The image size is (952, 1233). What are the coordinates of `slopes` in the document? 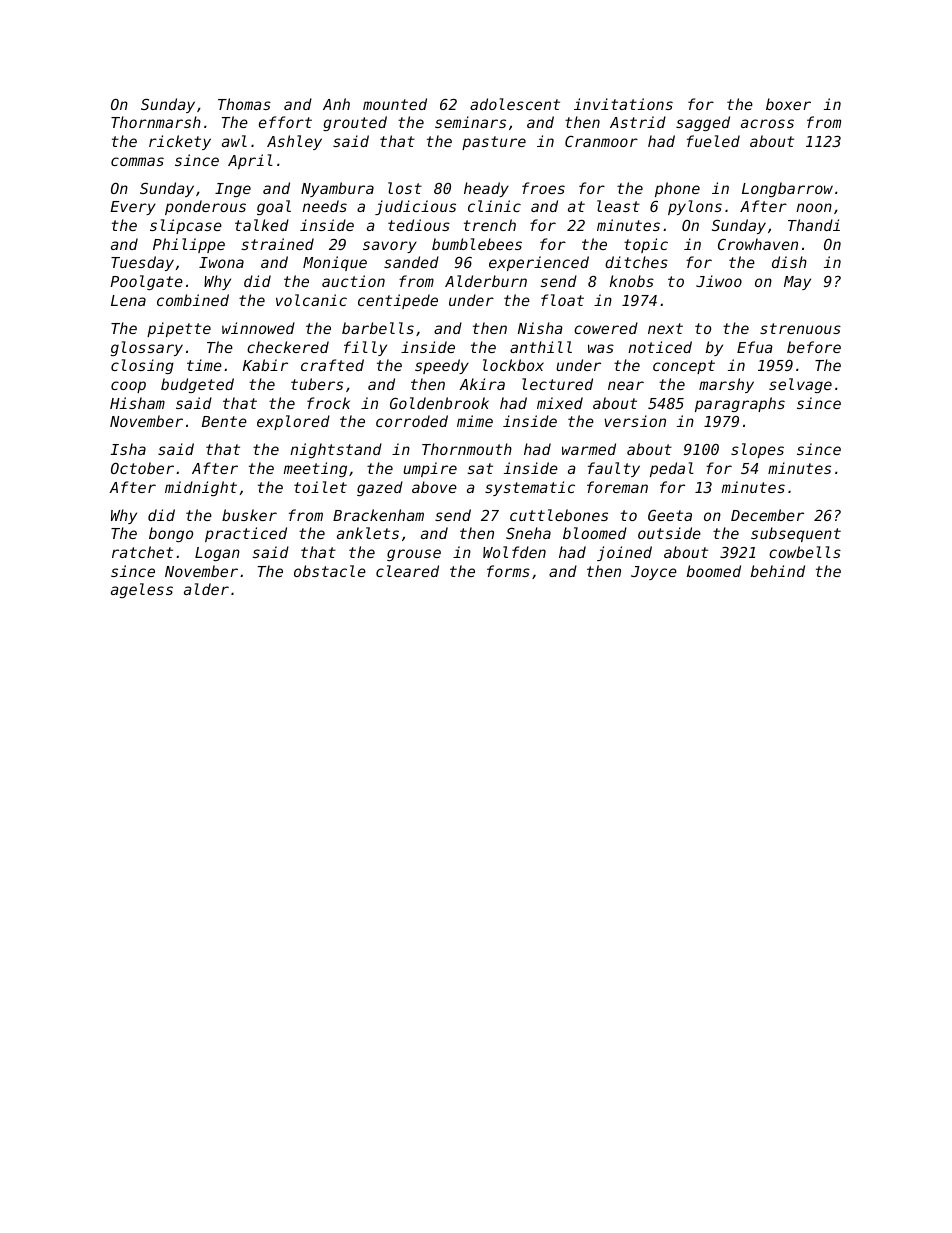 It's located at (757, 450).
